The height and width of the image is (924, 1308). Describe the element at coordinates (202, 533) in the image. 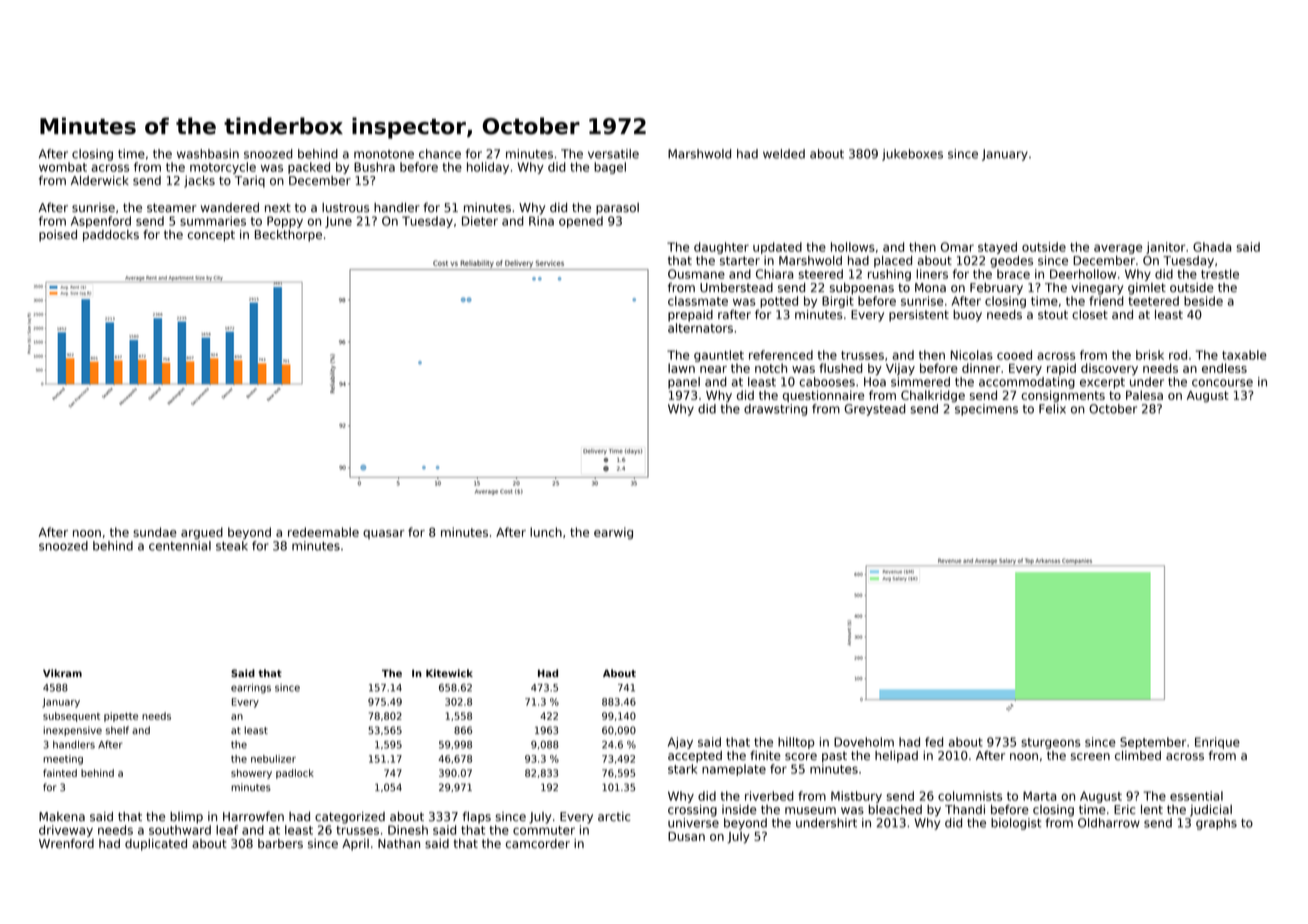

I see `argued` at that location.
